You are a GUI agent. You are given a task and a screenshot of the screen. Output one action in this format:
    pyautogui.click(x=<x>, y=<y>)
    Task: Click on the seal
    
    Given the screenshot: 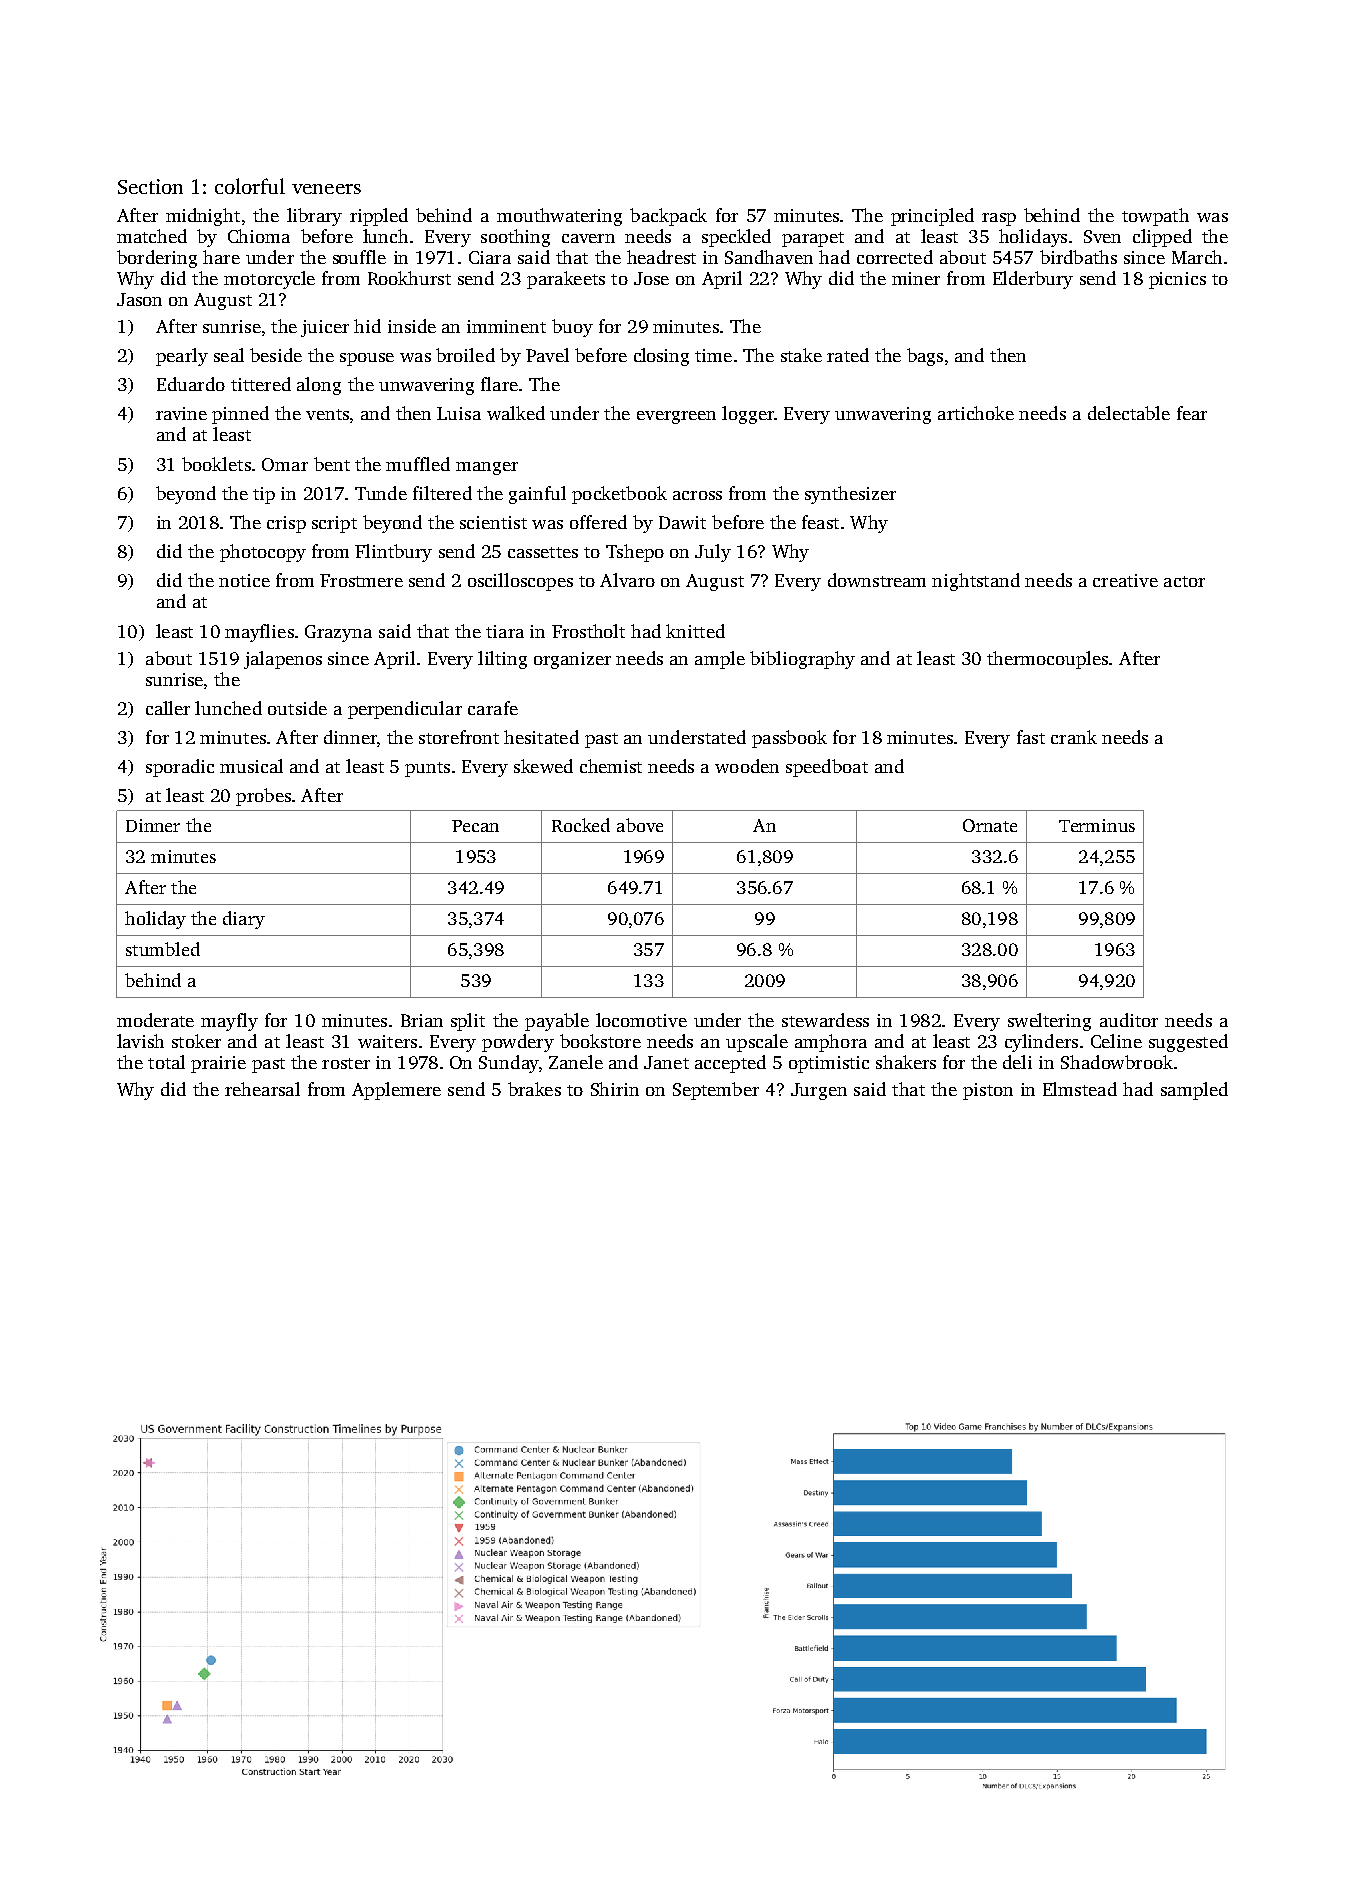 What is the action you would take?
    pyautogui.click(x=229, y=355)
